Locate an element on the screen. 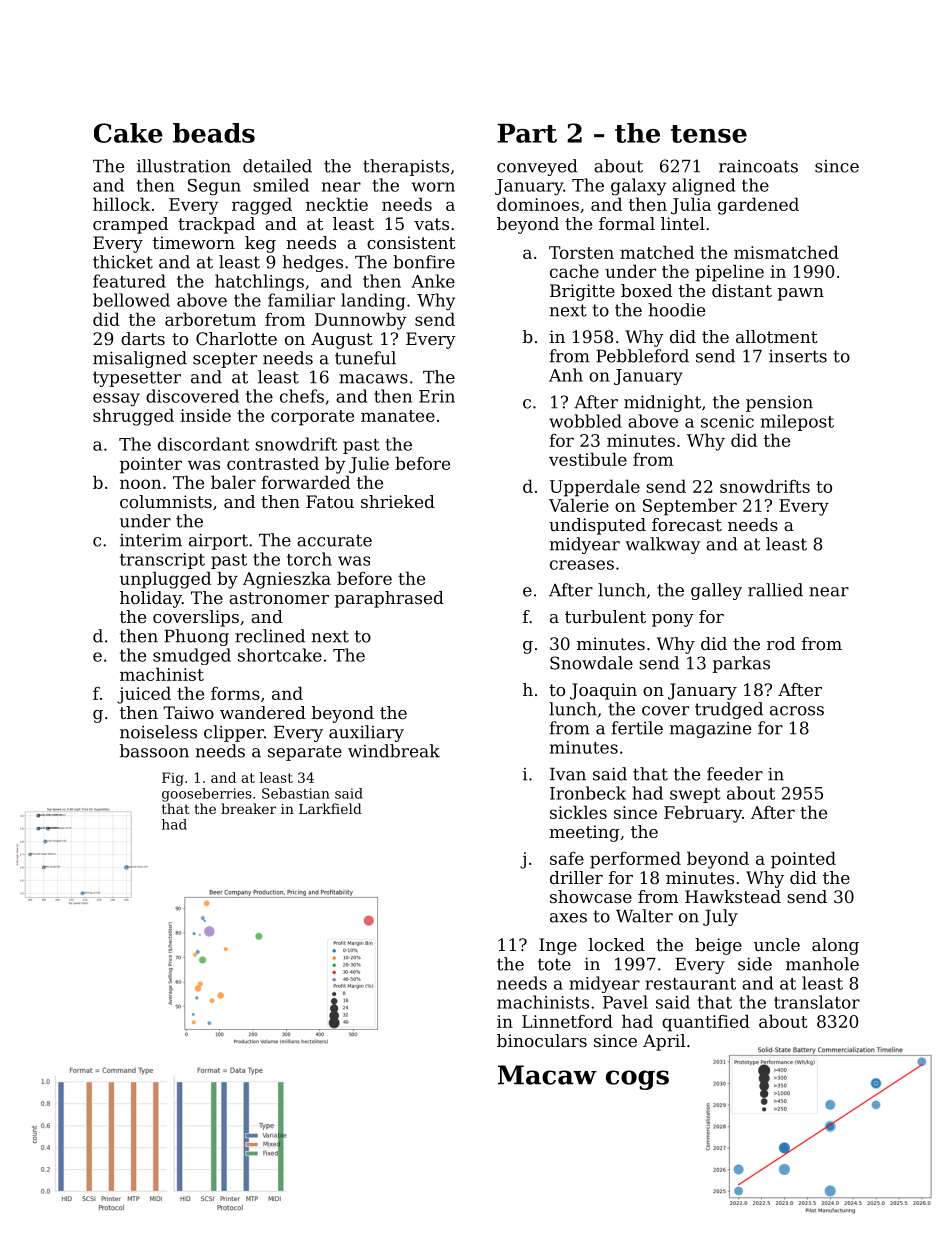  pony is located at coordinates (673, 620).
